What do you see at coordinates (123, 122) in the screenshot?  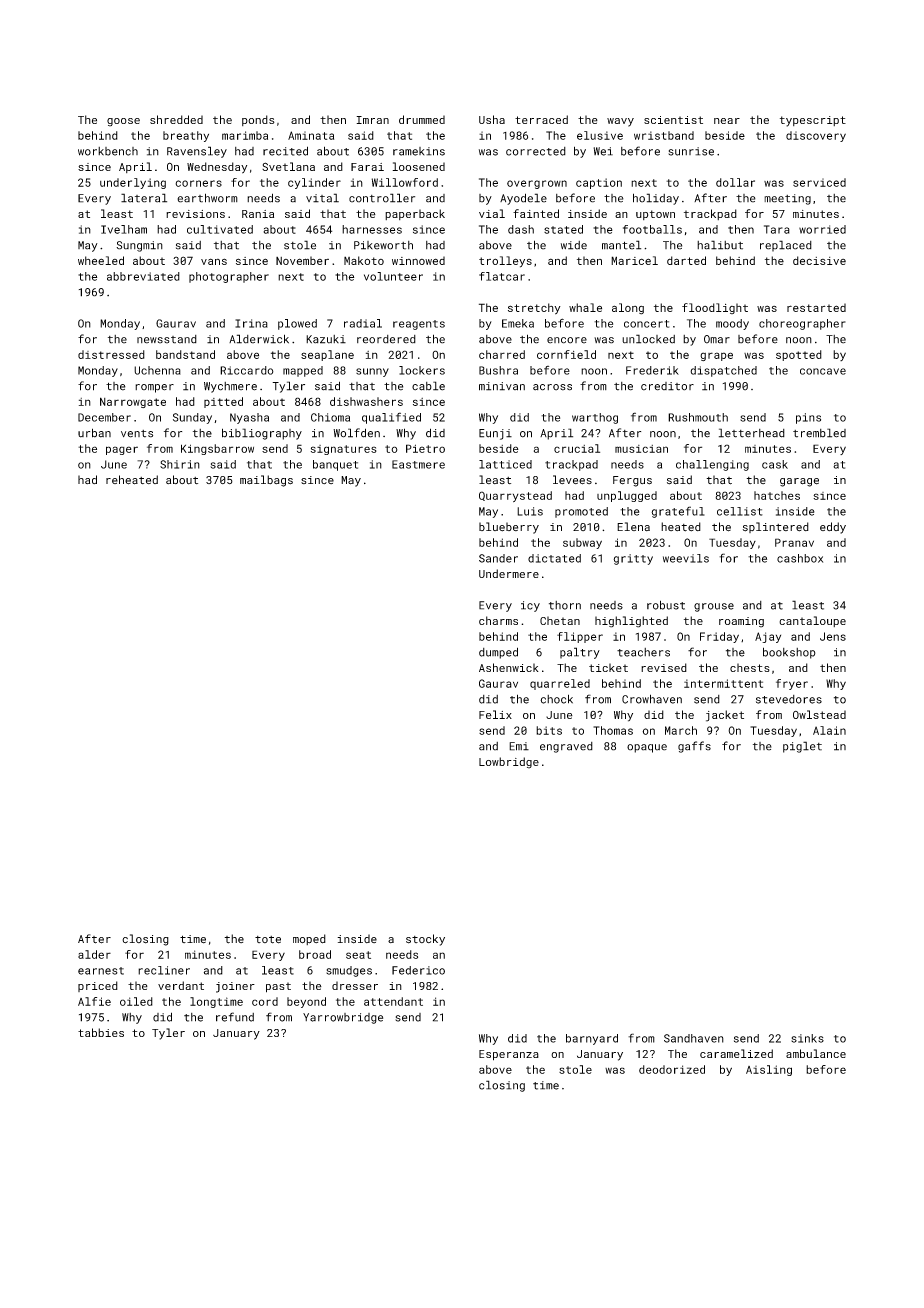 I see `goose` at bounding box center [123, 122].
